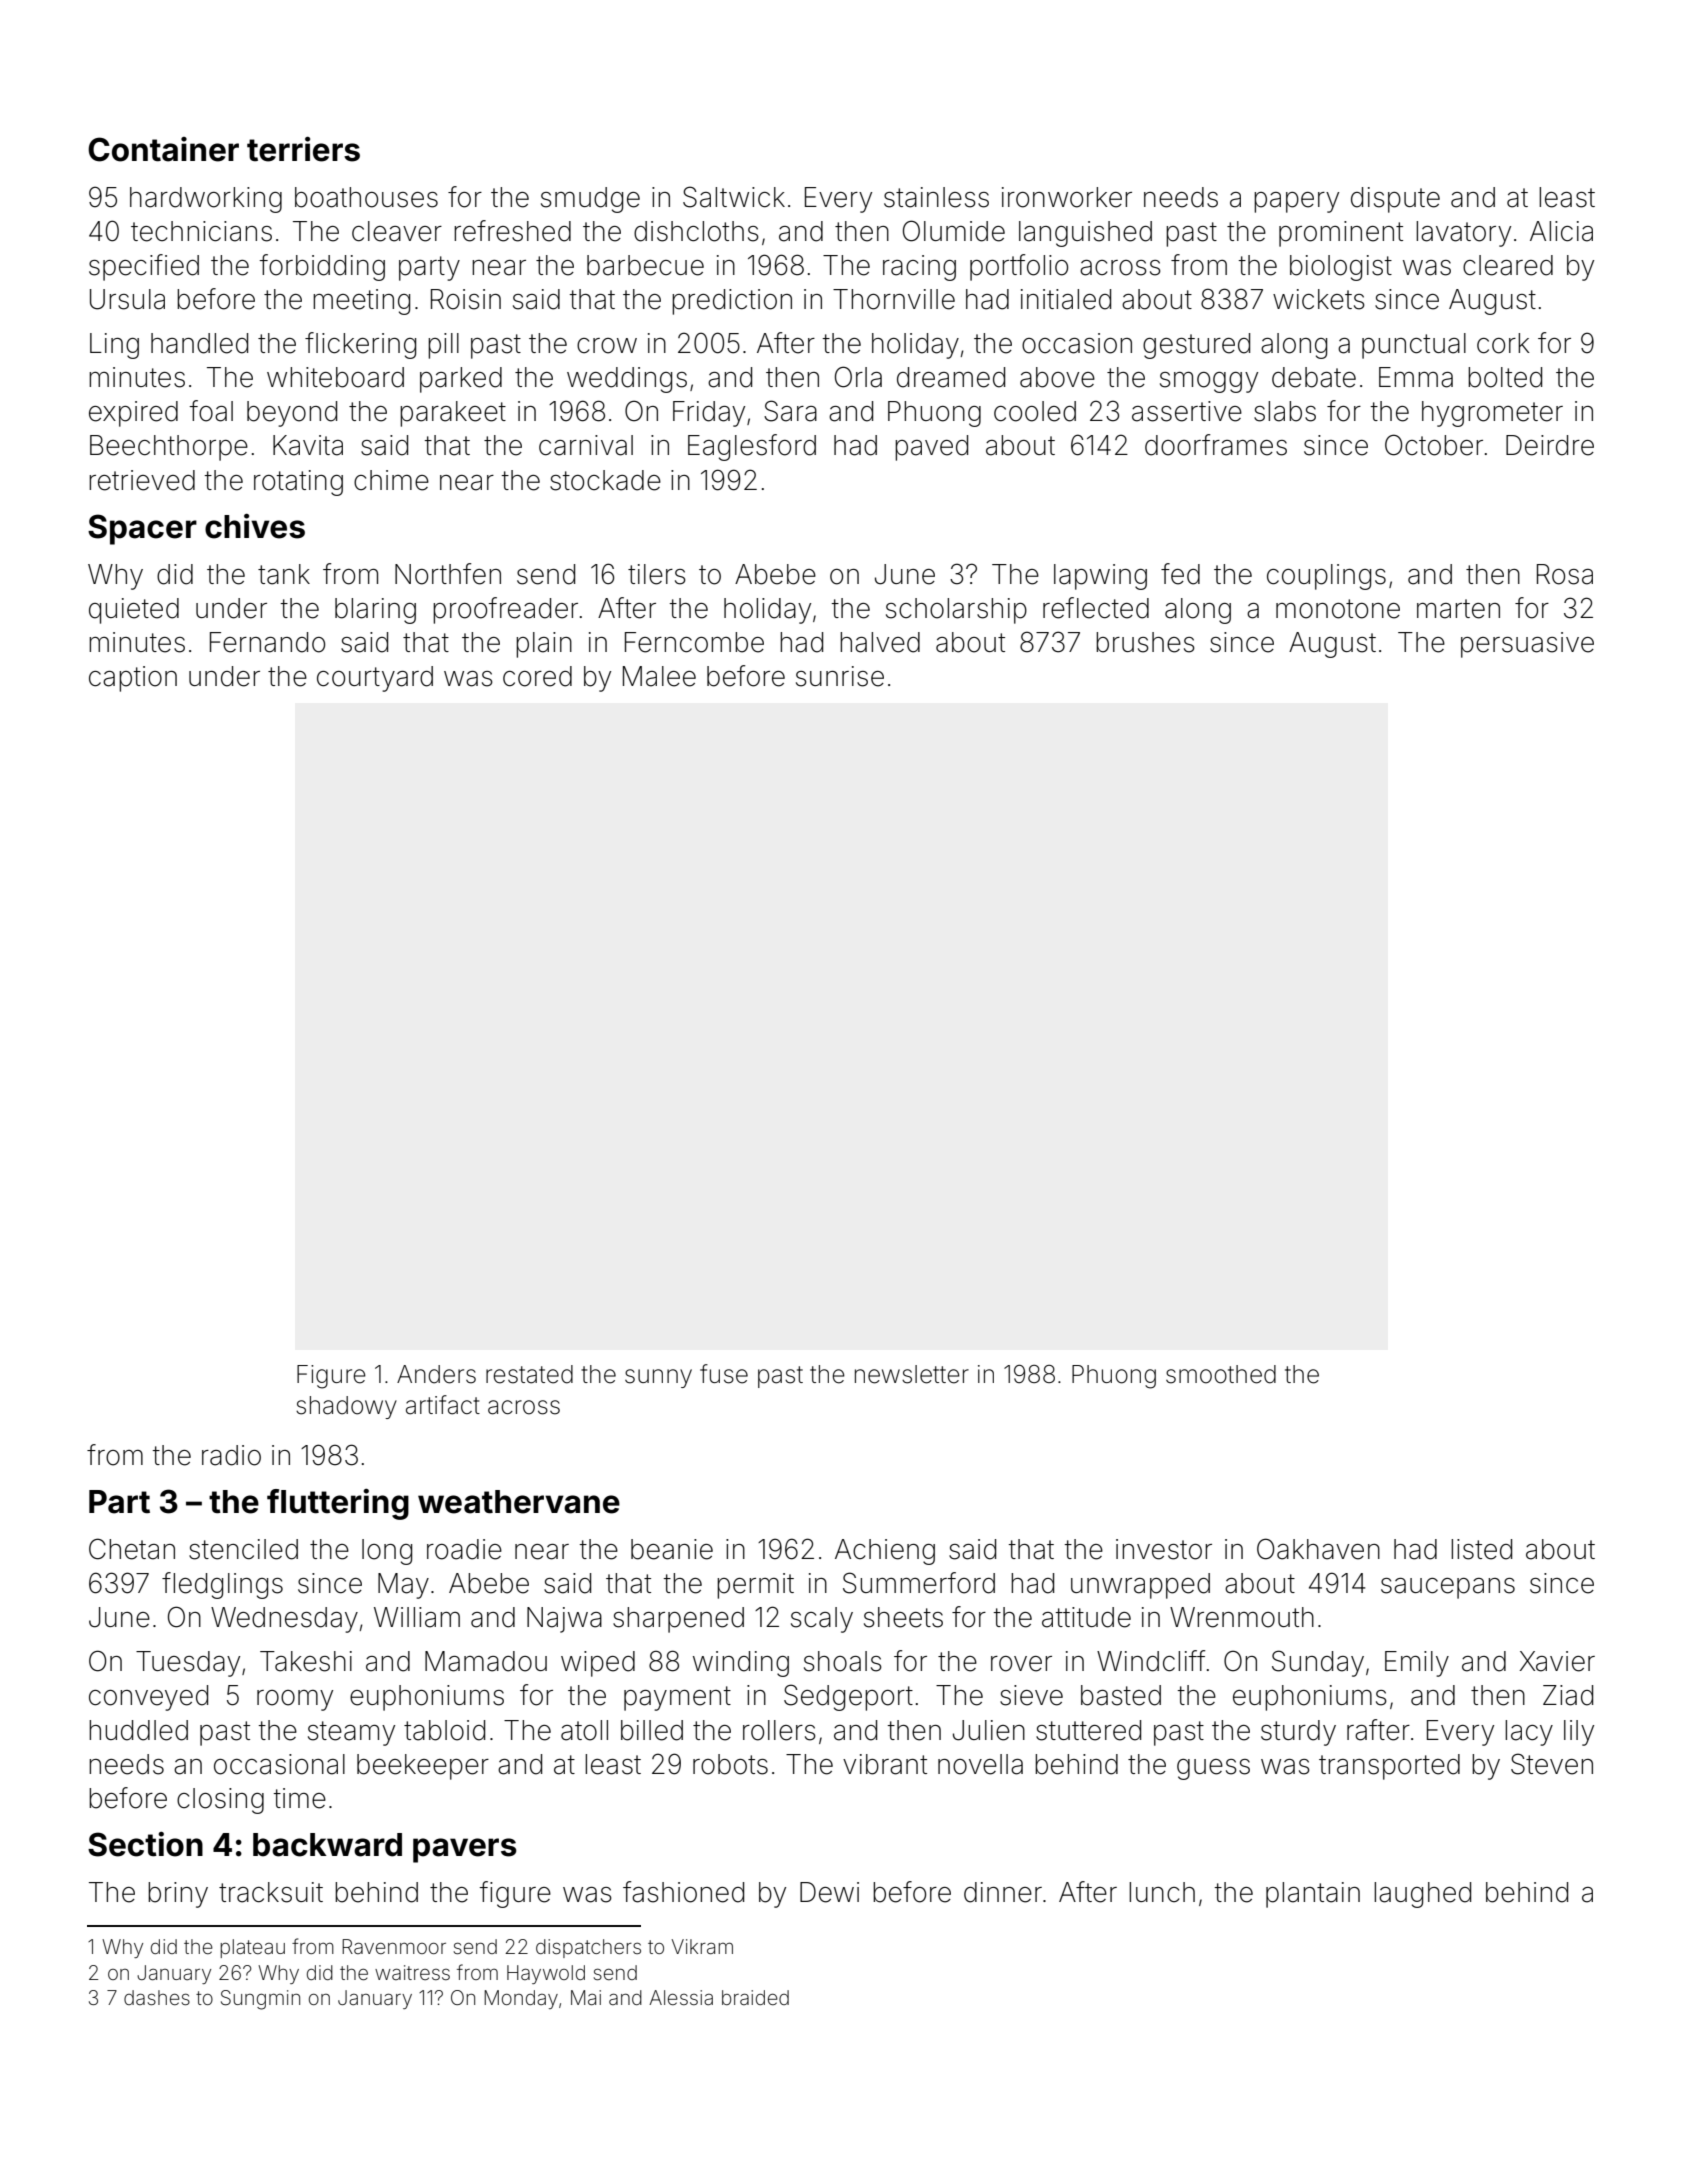 The image size is (1683, 2178). Describe the element at coordinates (724, 1374) in the document. I see `fuse` at that location.
